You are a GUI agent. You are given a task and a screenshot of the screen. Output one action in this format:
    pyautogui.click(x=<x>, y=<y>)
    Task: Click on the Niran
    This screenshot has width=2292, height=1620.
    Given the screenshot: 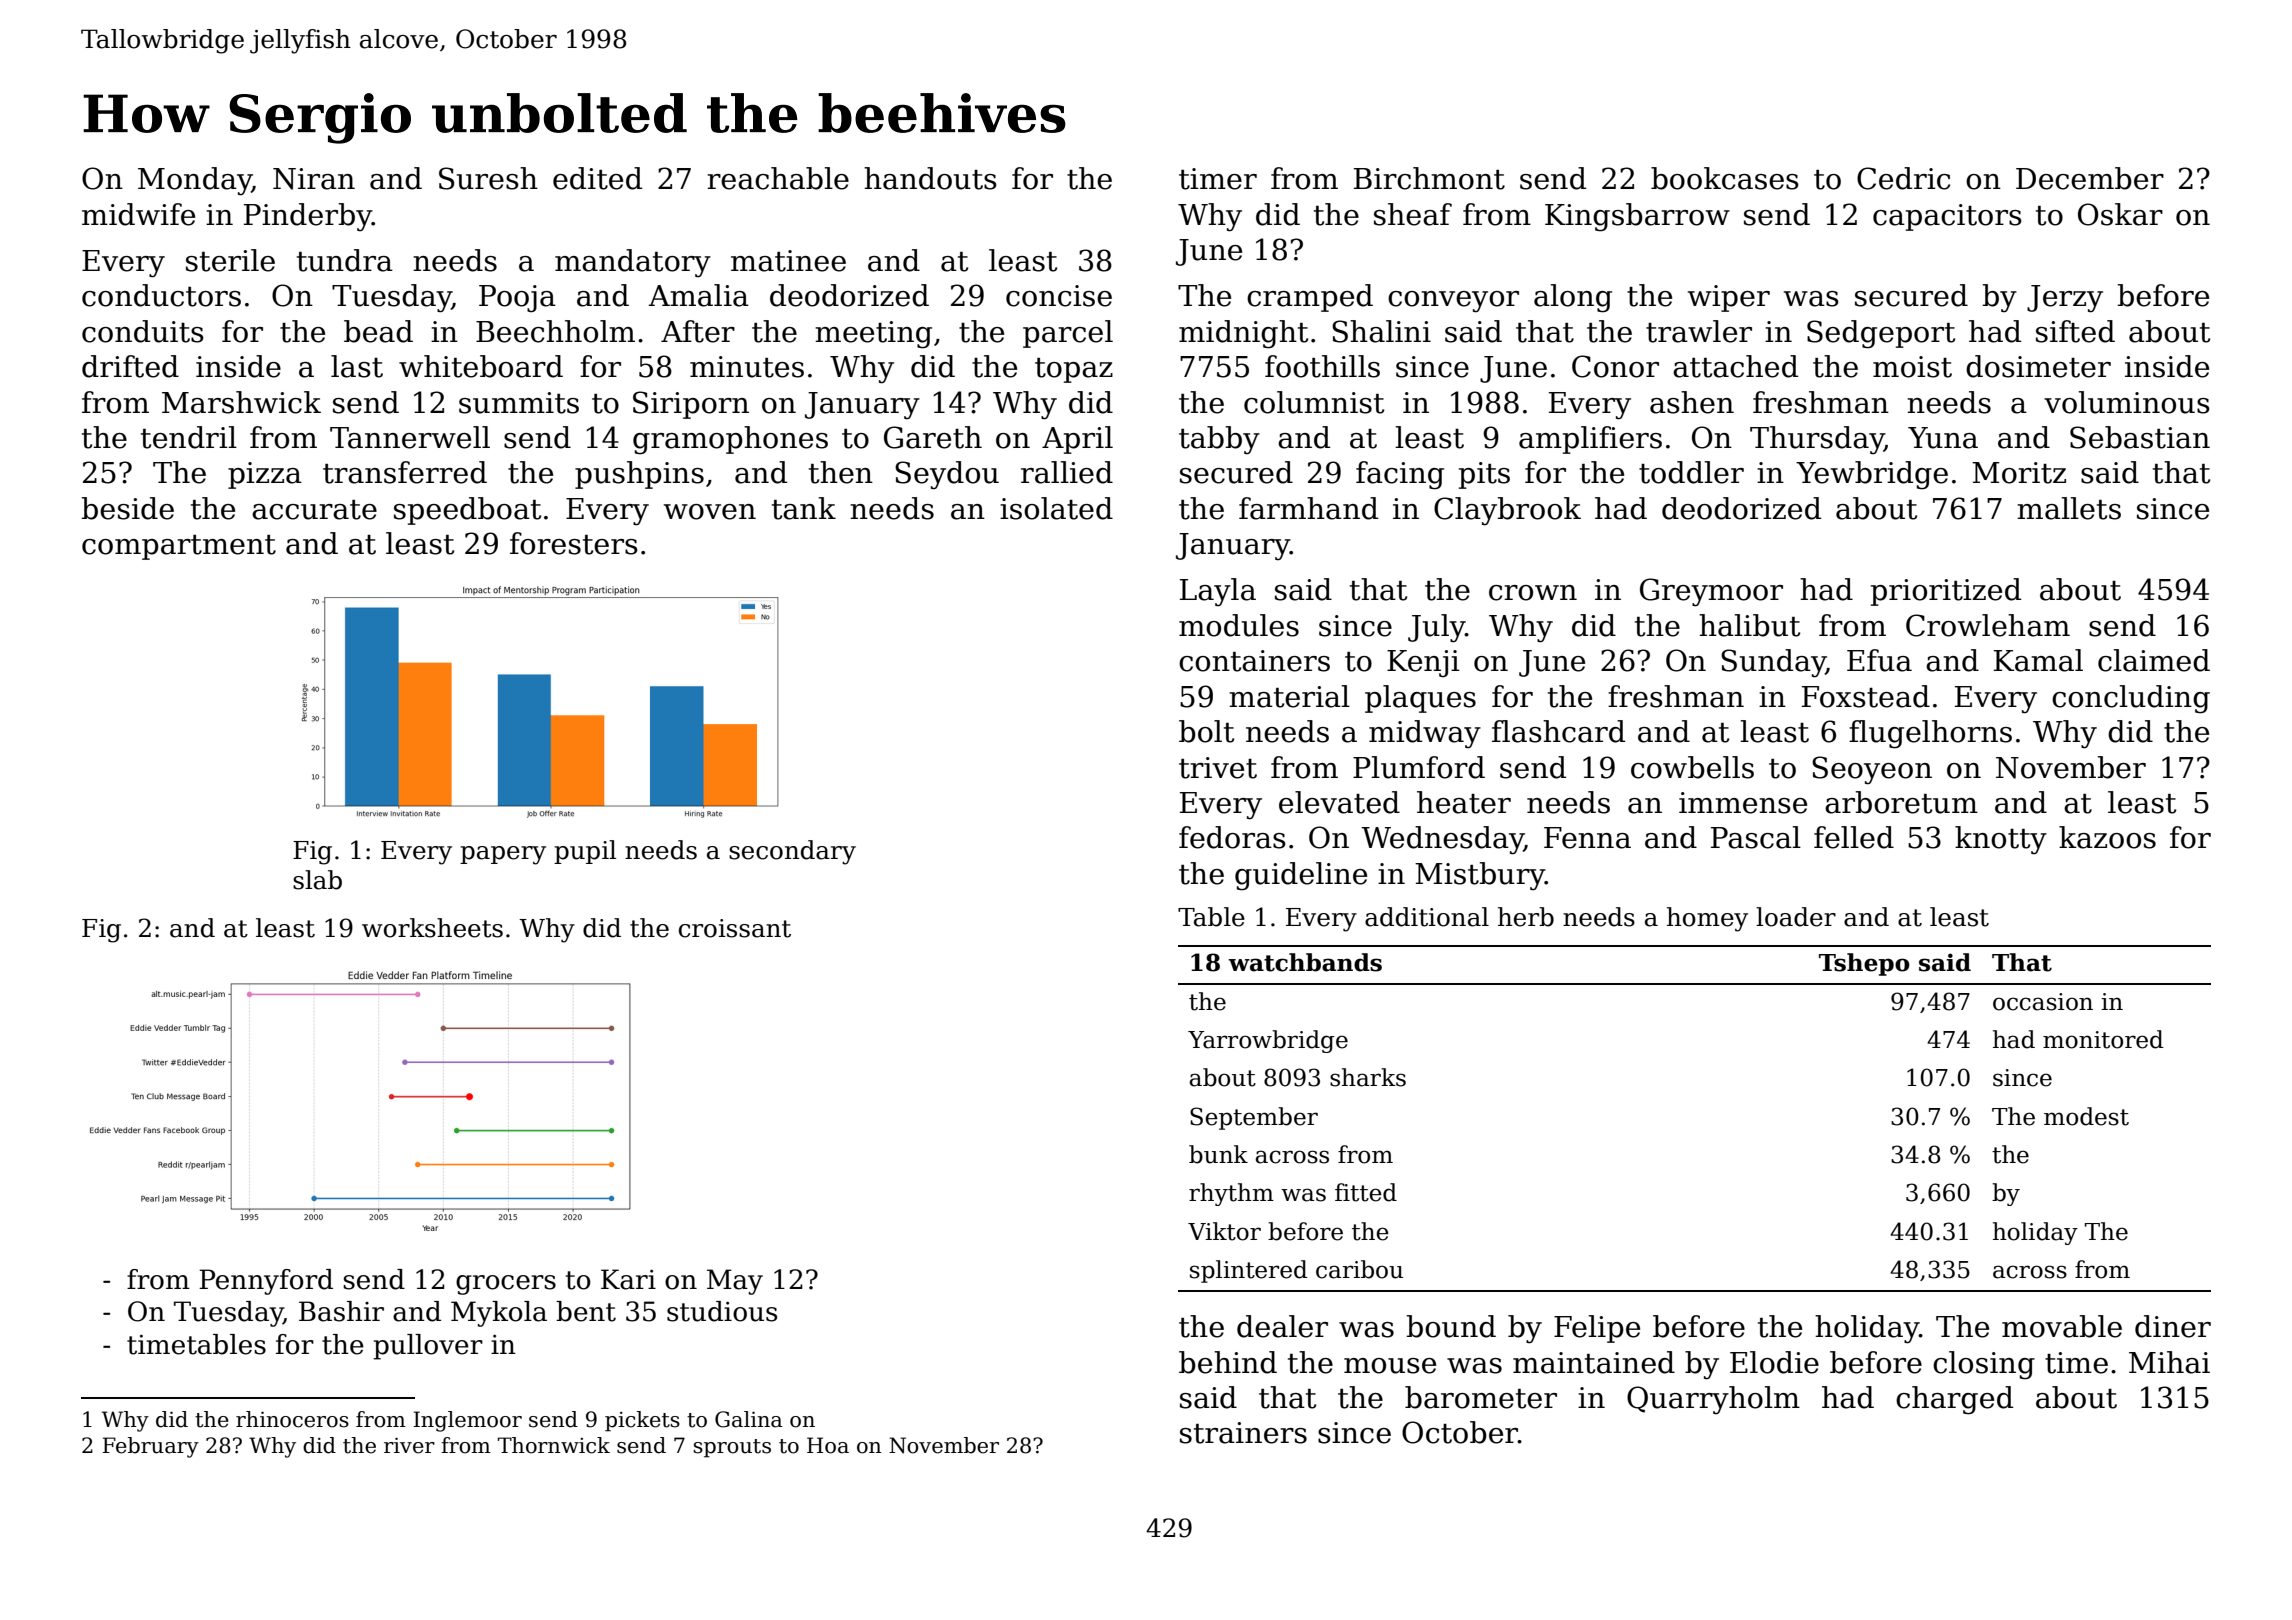 What is the action you would take?
    pyautogui.click(x=314, y=179)
